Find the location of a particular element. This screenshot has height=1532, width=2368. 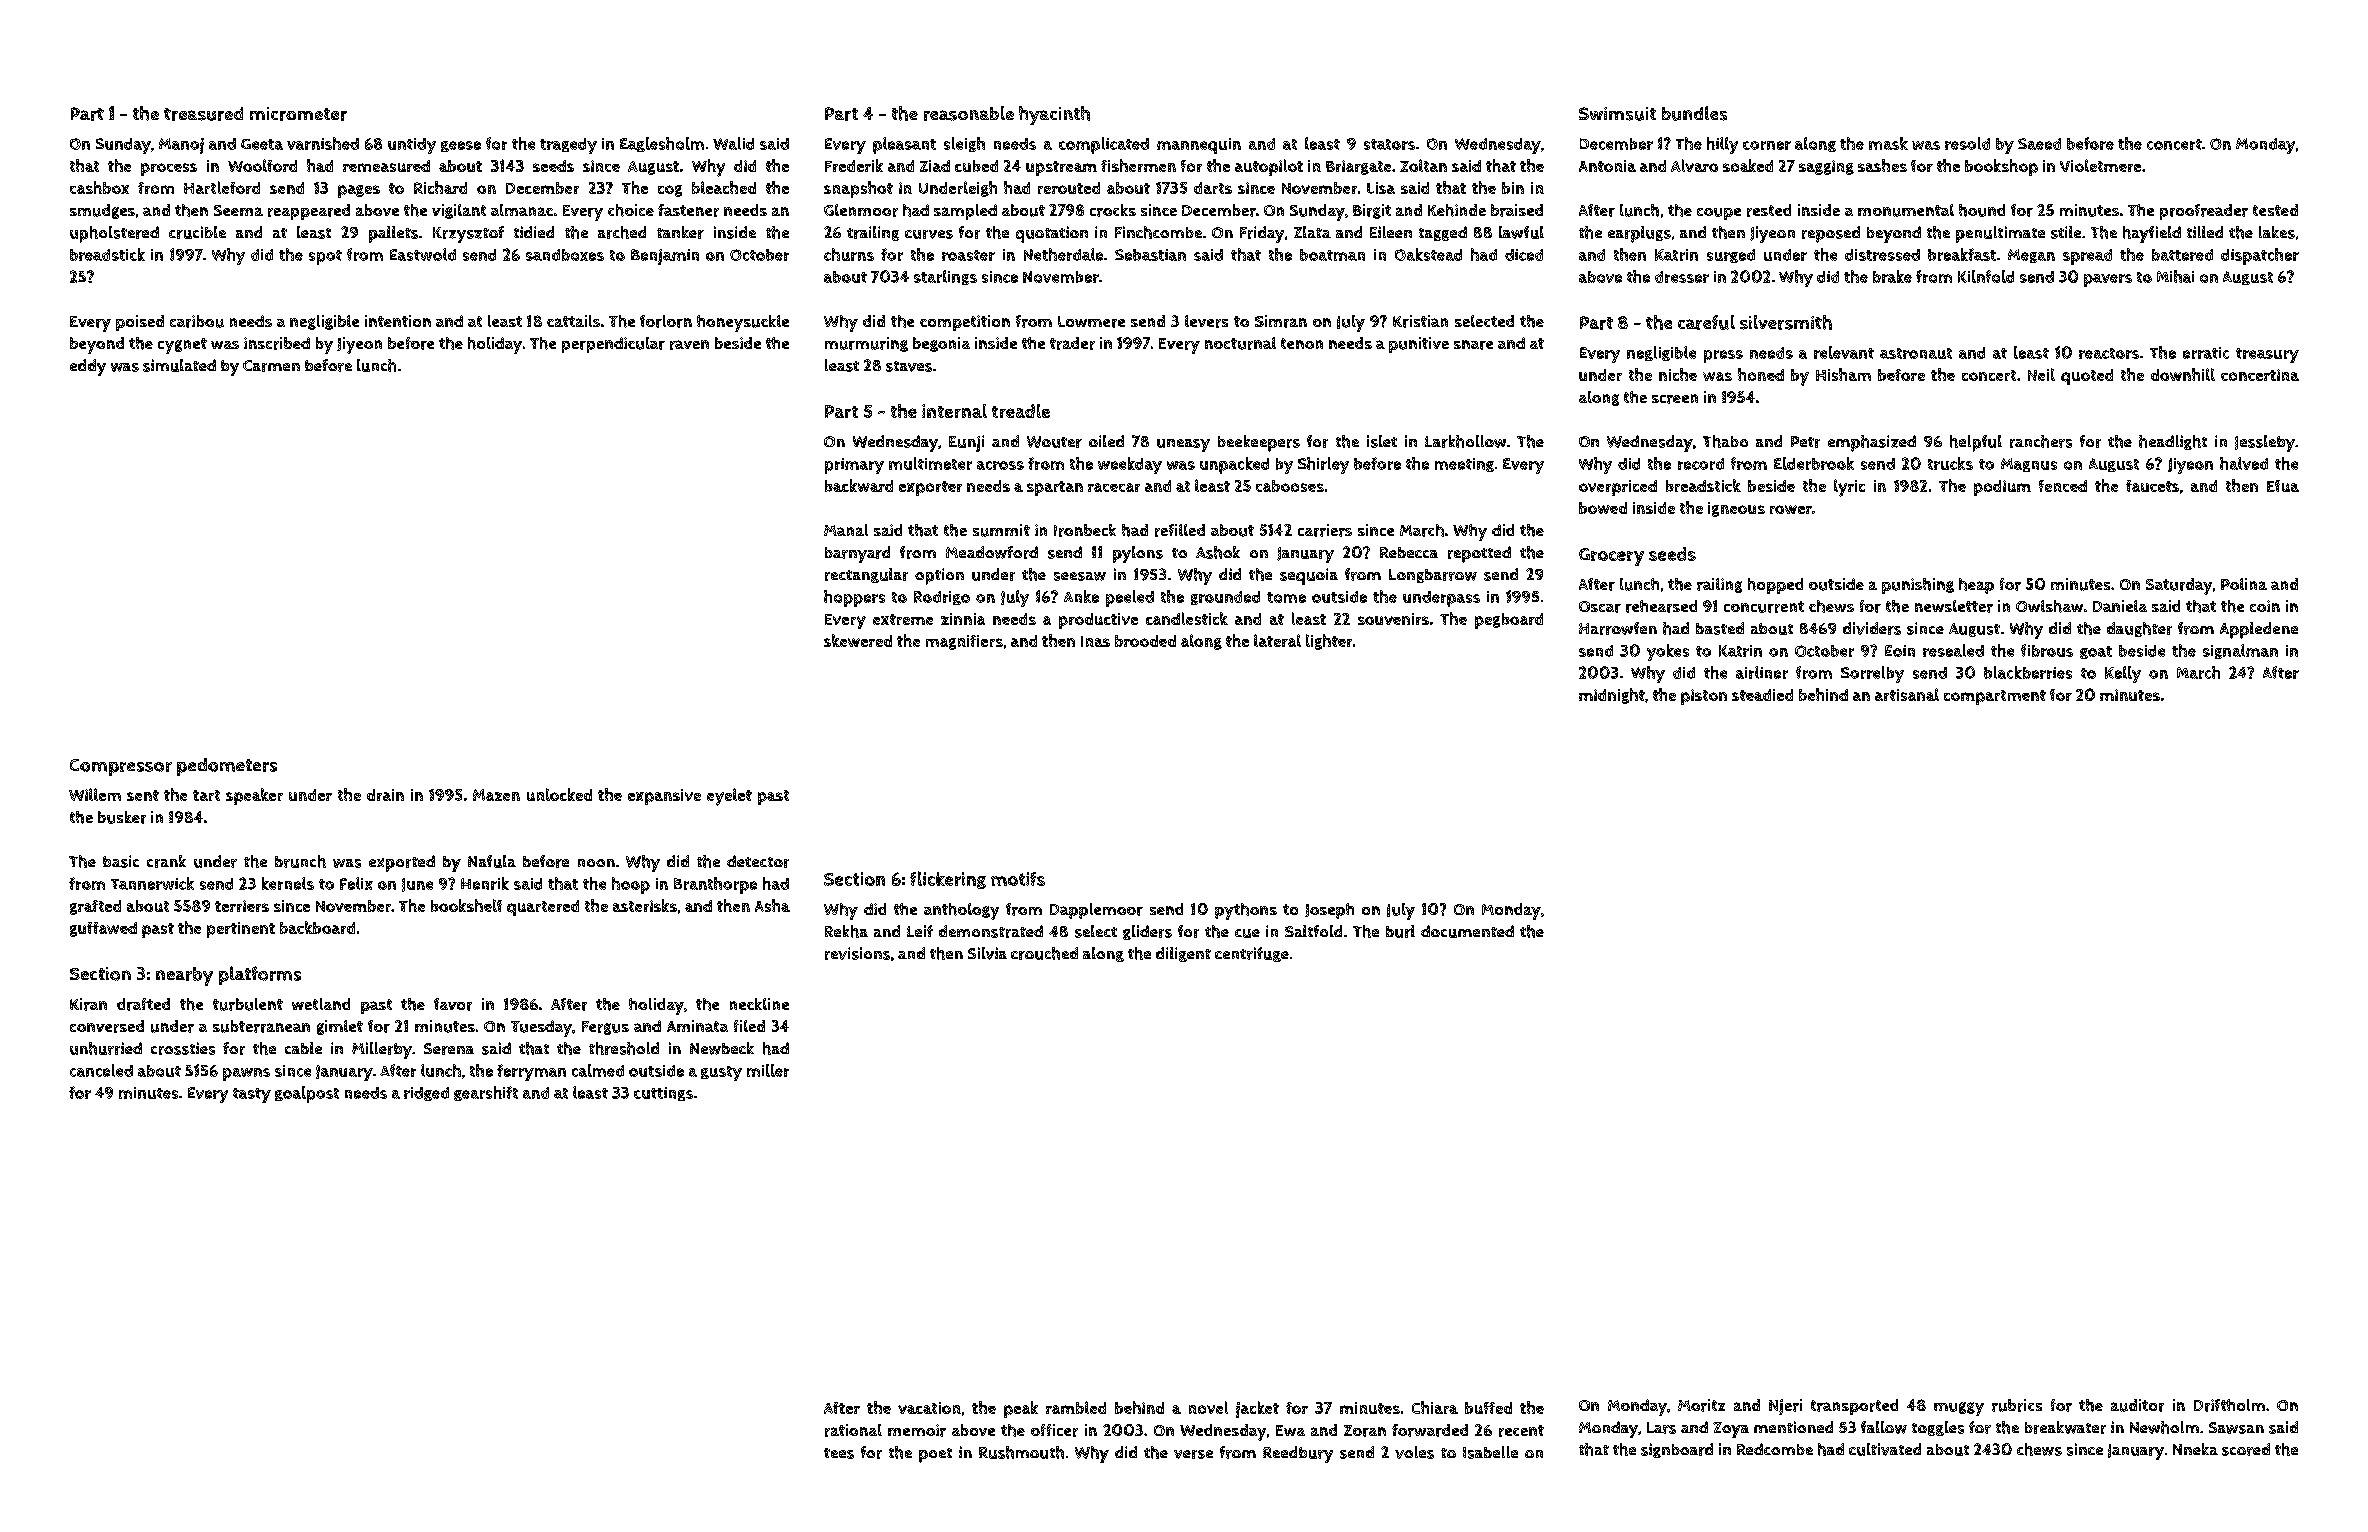

poet is located at coordinates (935, 1455).
